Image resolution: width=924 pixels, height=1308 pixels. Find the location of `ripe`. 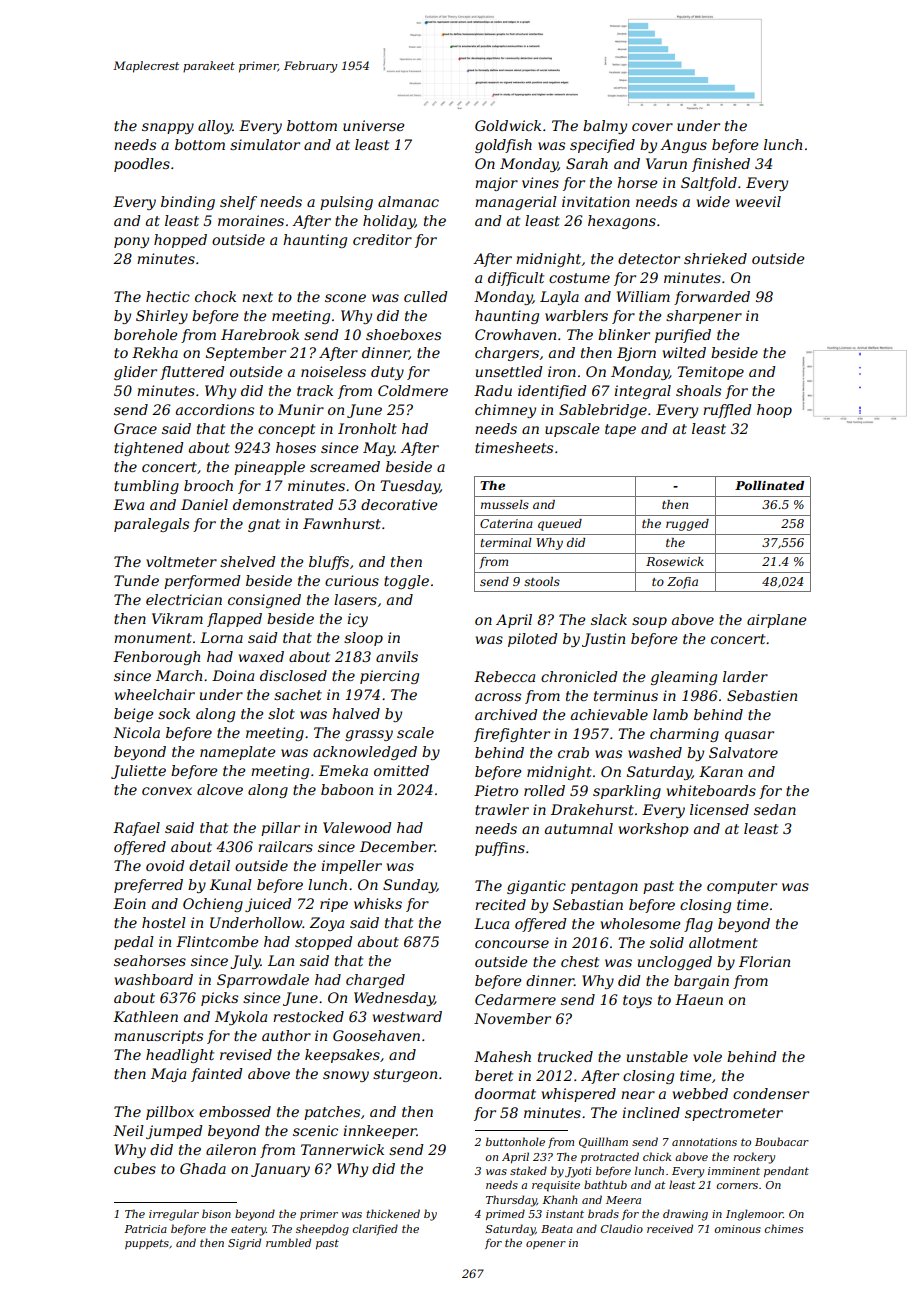

ripe is located at coordinates (334, 905).
